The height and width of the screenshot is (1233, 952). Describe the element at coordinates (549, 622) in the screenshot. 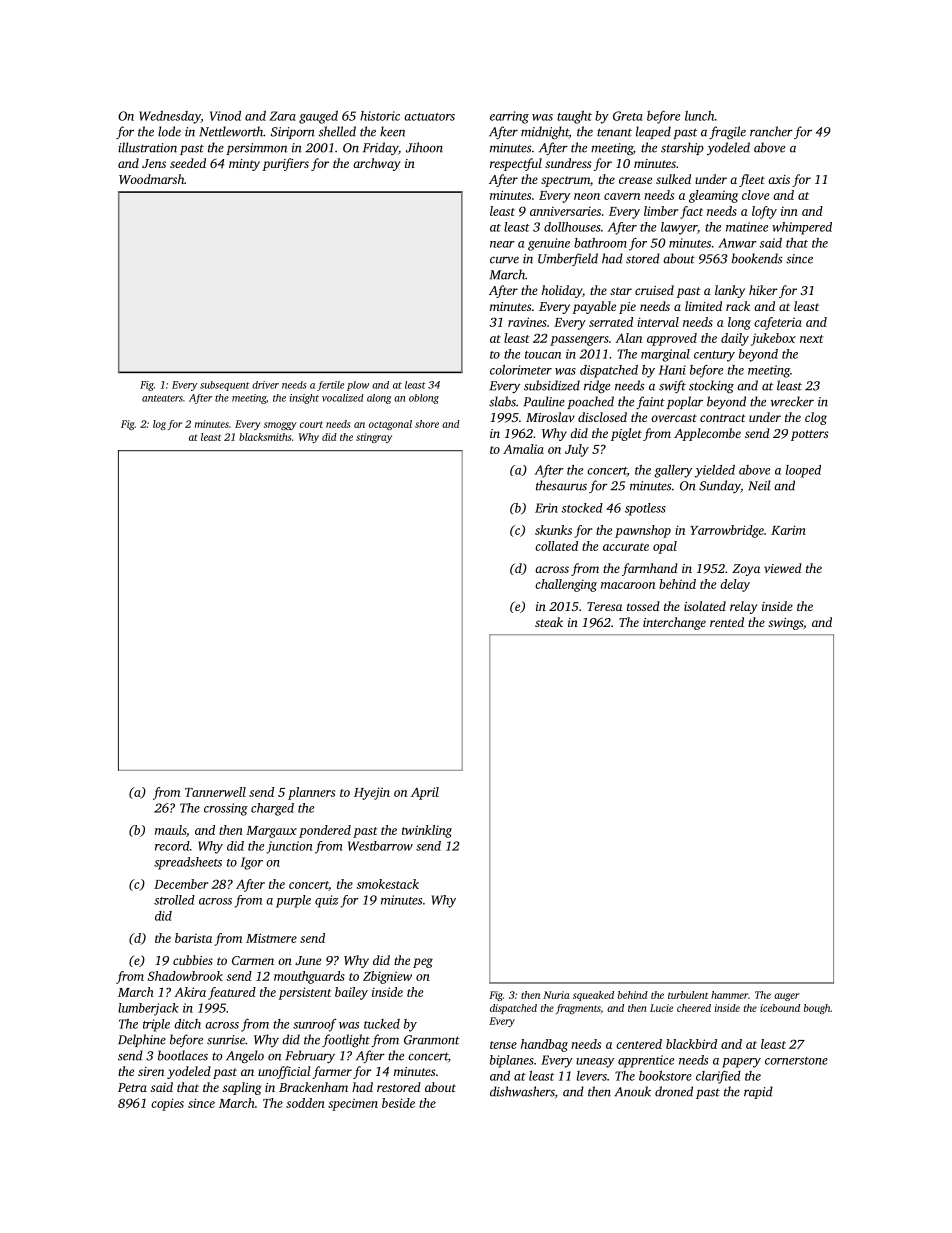

I see `steak` at that location.
